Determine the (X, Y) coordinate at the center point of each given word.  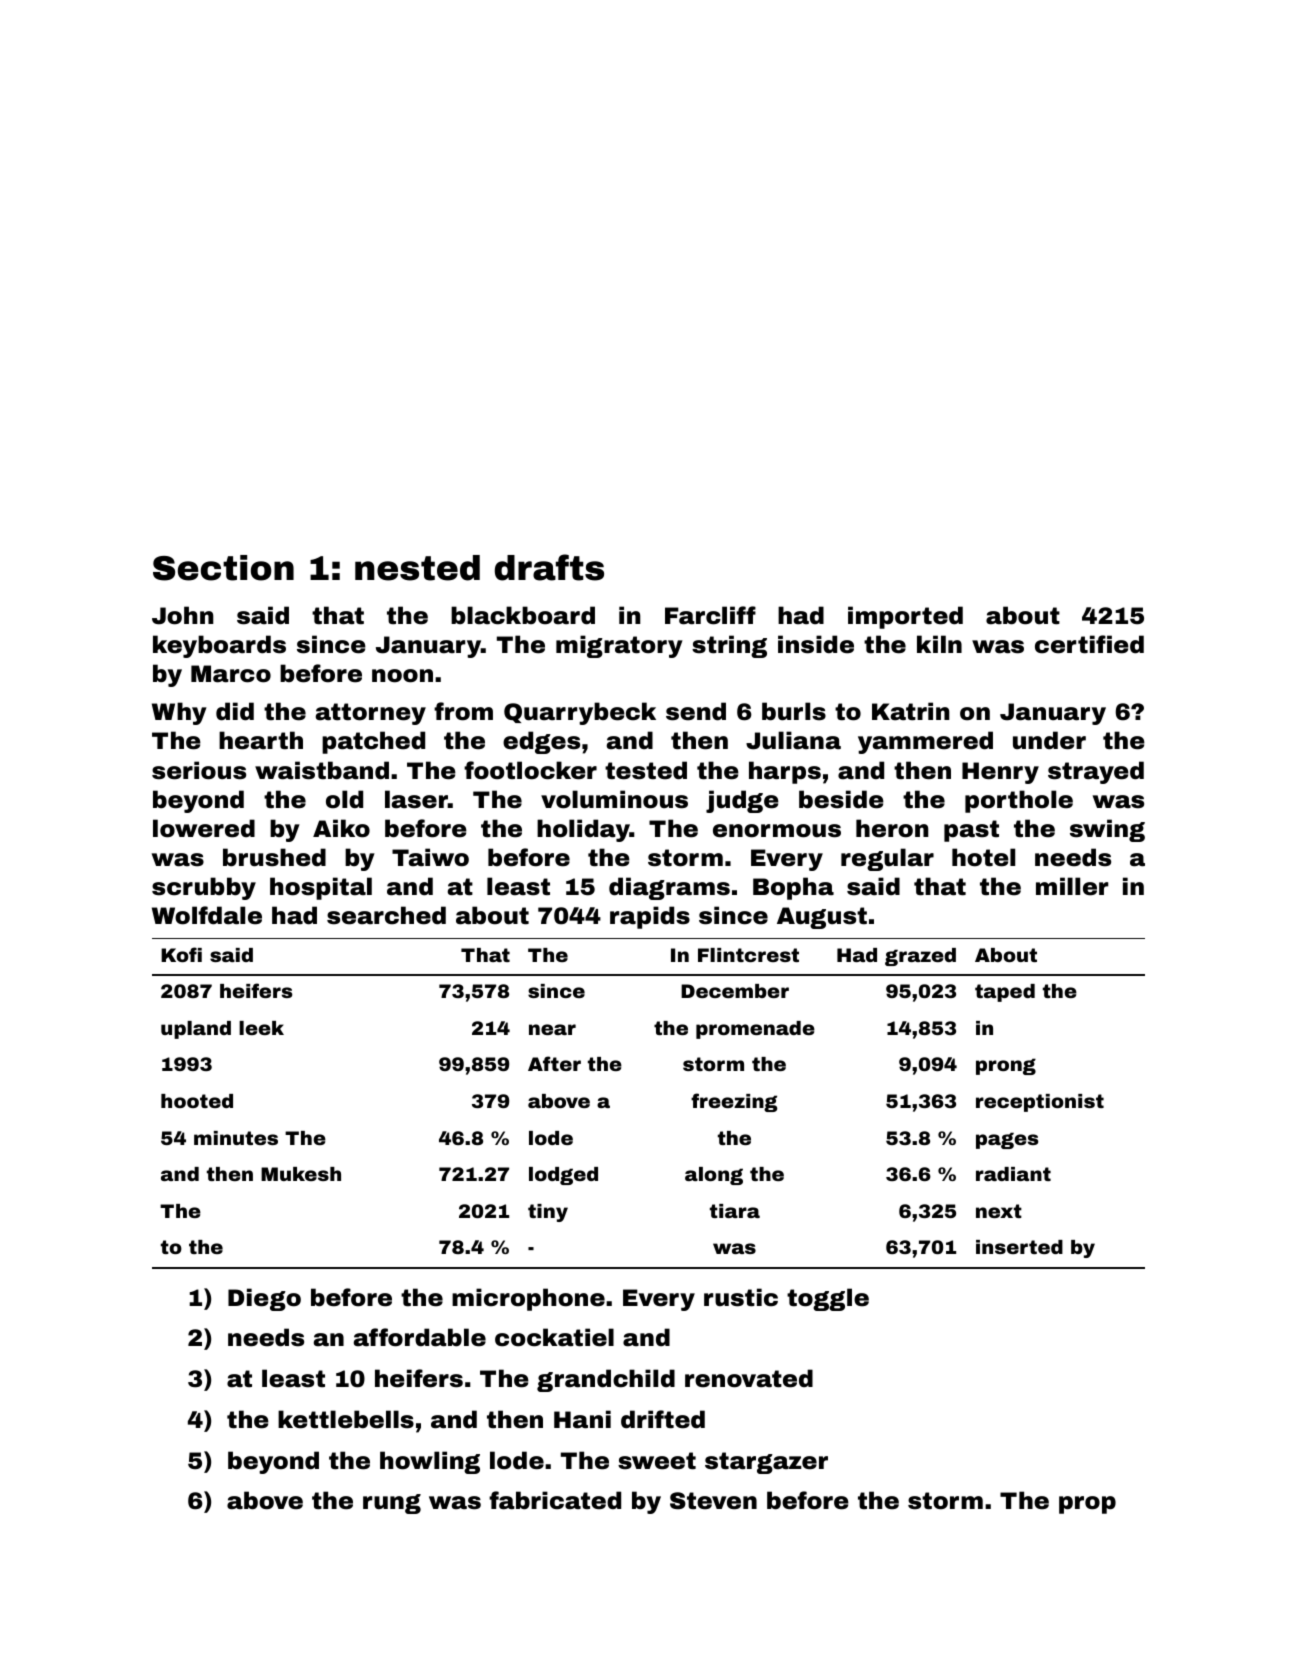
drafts (549, 567)
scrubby (204, 888)
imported (905, 617)
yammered (925, 742)
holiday (583, 830)
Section (223, 568)
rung (392, 1504)
